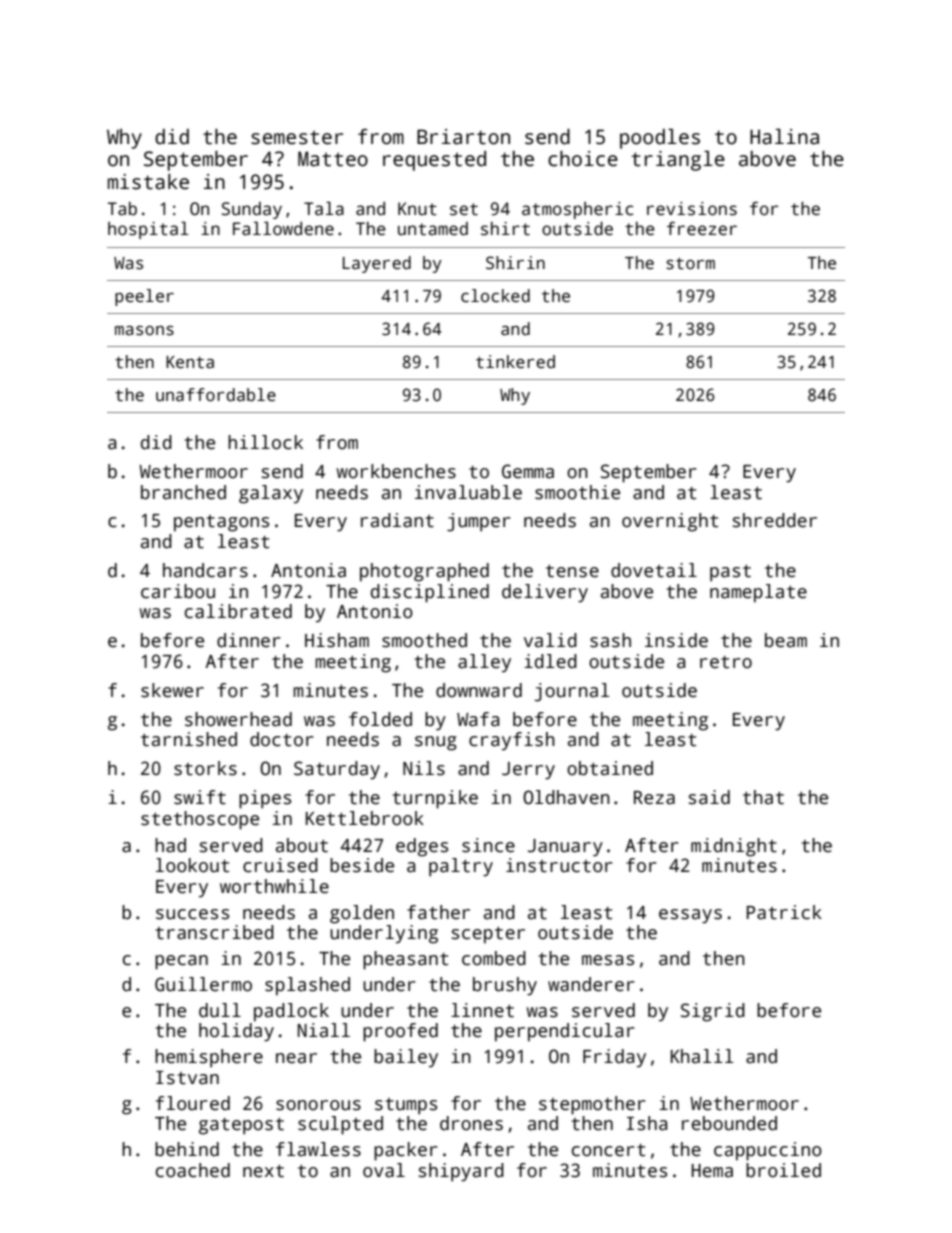 This screenshot has height=1233, width=952. What do you see at coordinates (172, 690) in the screenshot?
I see `skewer` at bounding box center [172, 690].
